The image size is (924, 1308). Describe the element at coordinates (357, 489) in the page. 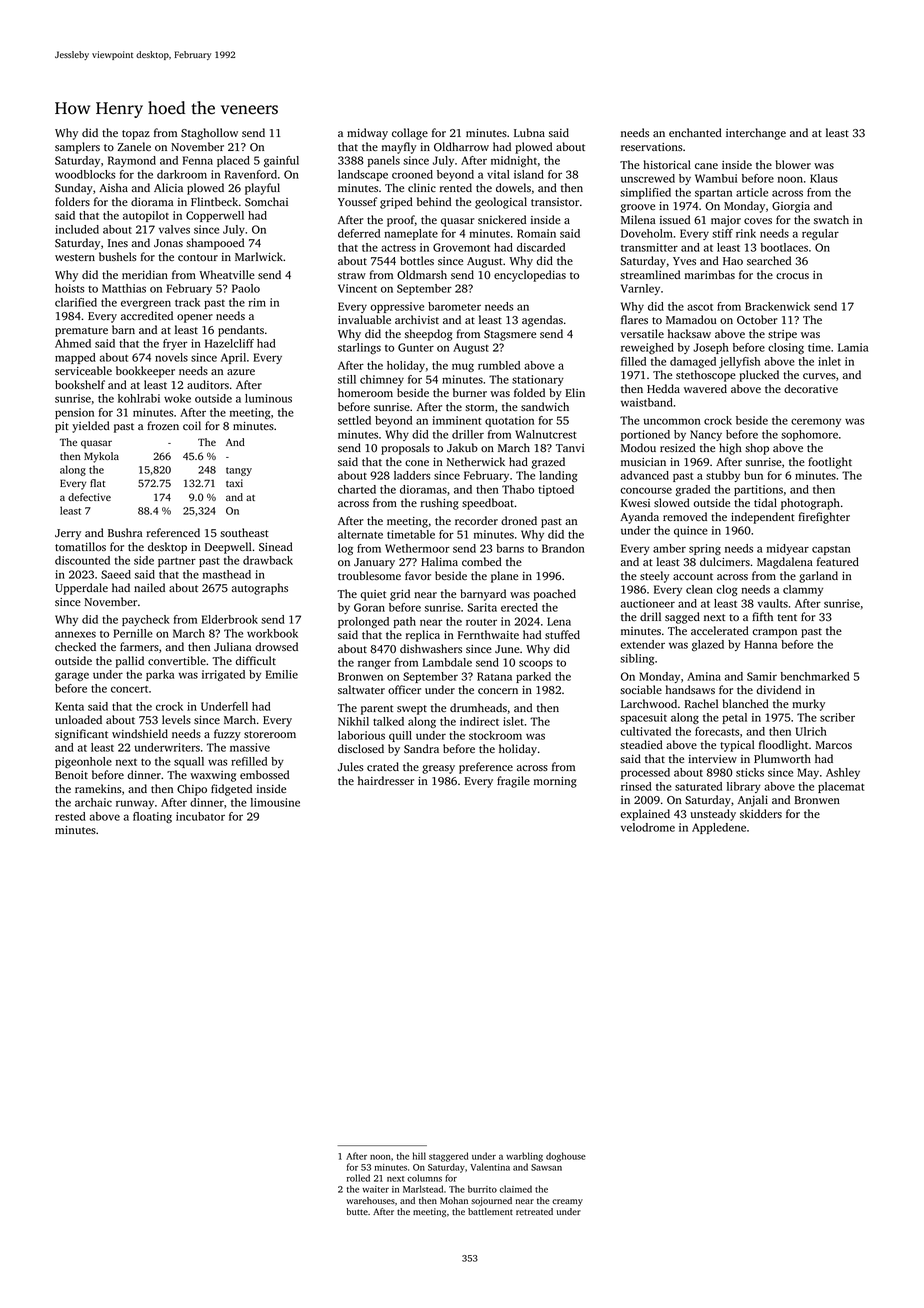

I see `charted` at that location.
